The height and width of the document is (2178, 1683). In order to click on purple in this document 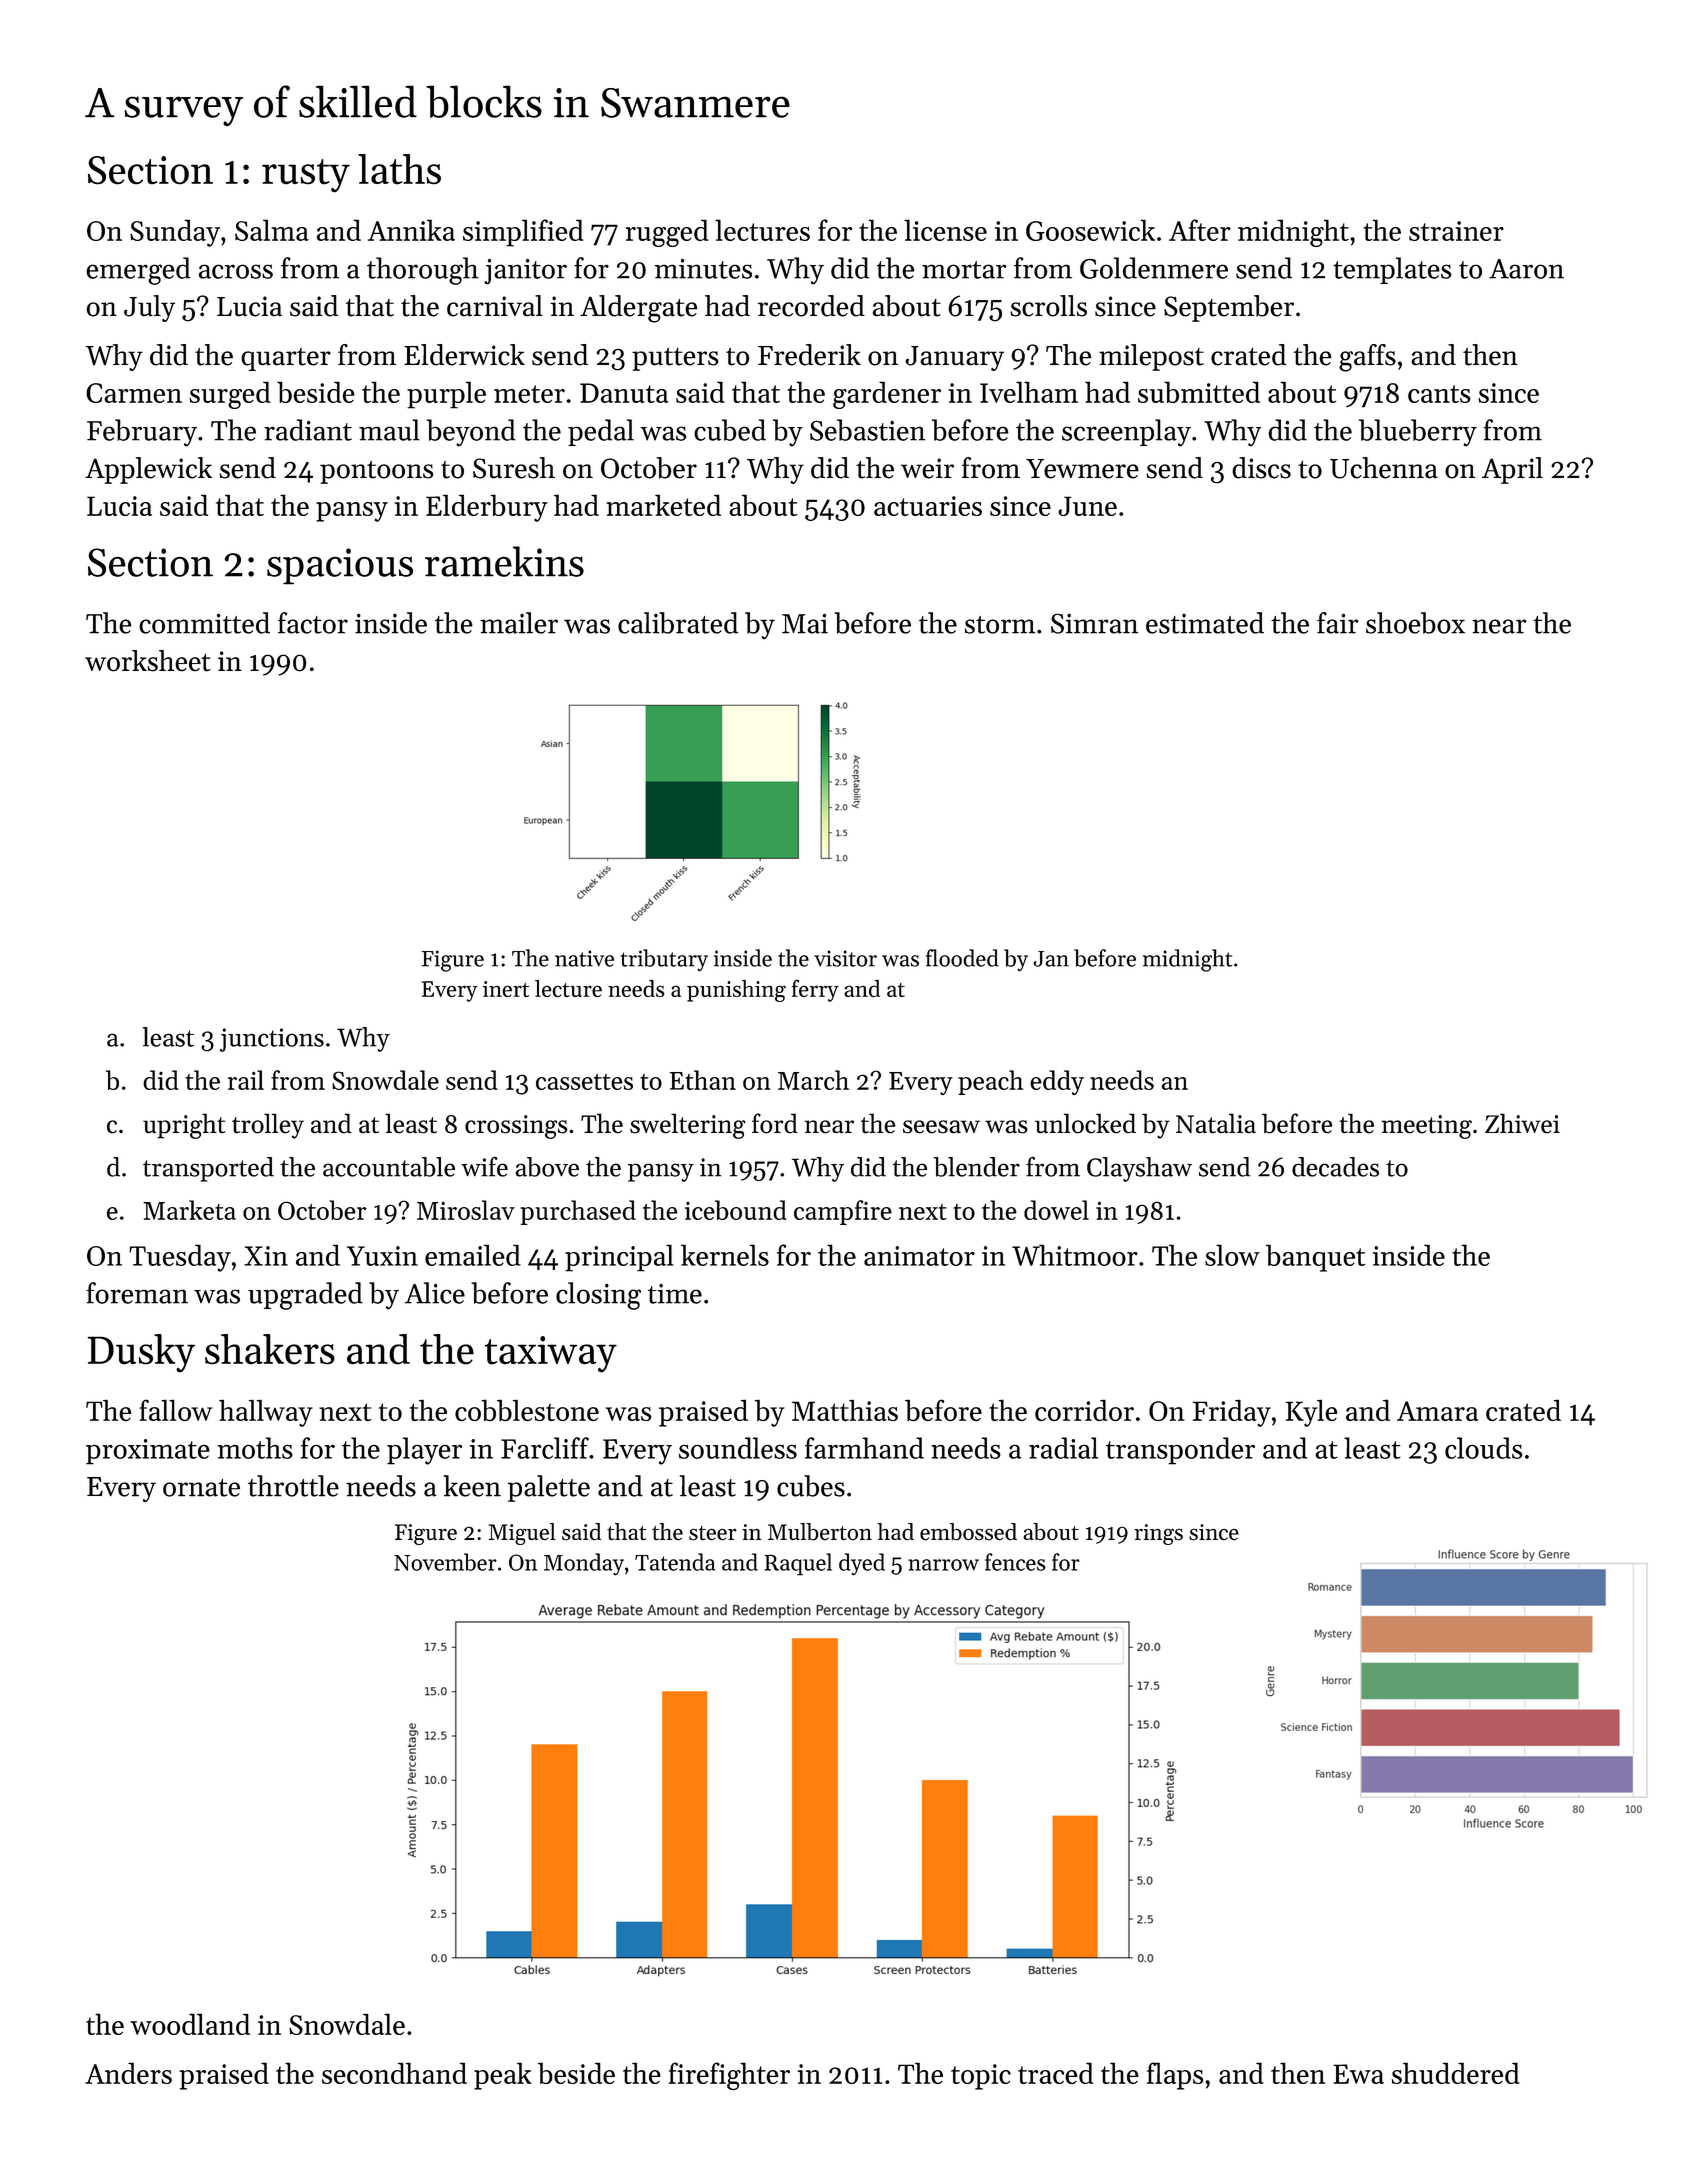, I will do `click(446, 395)`.
